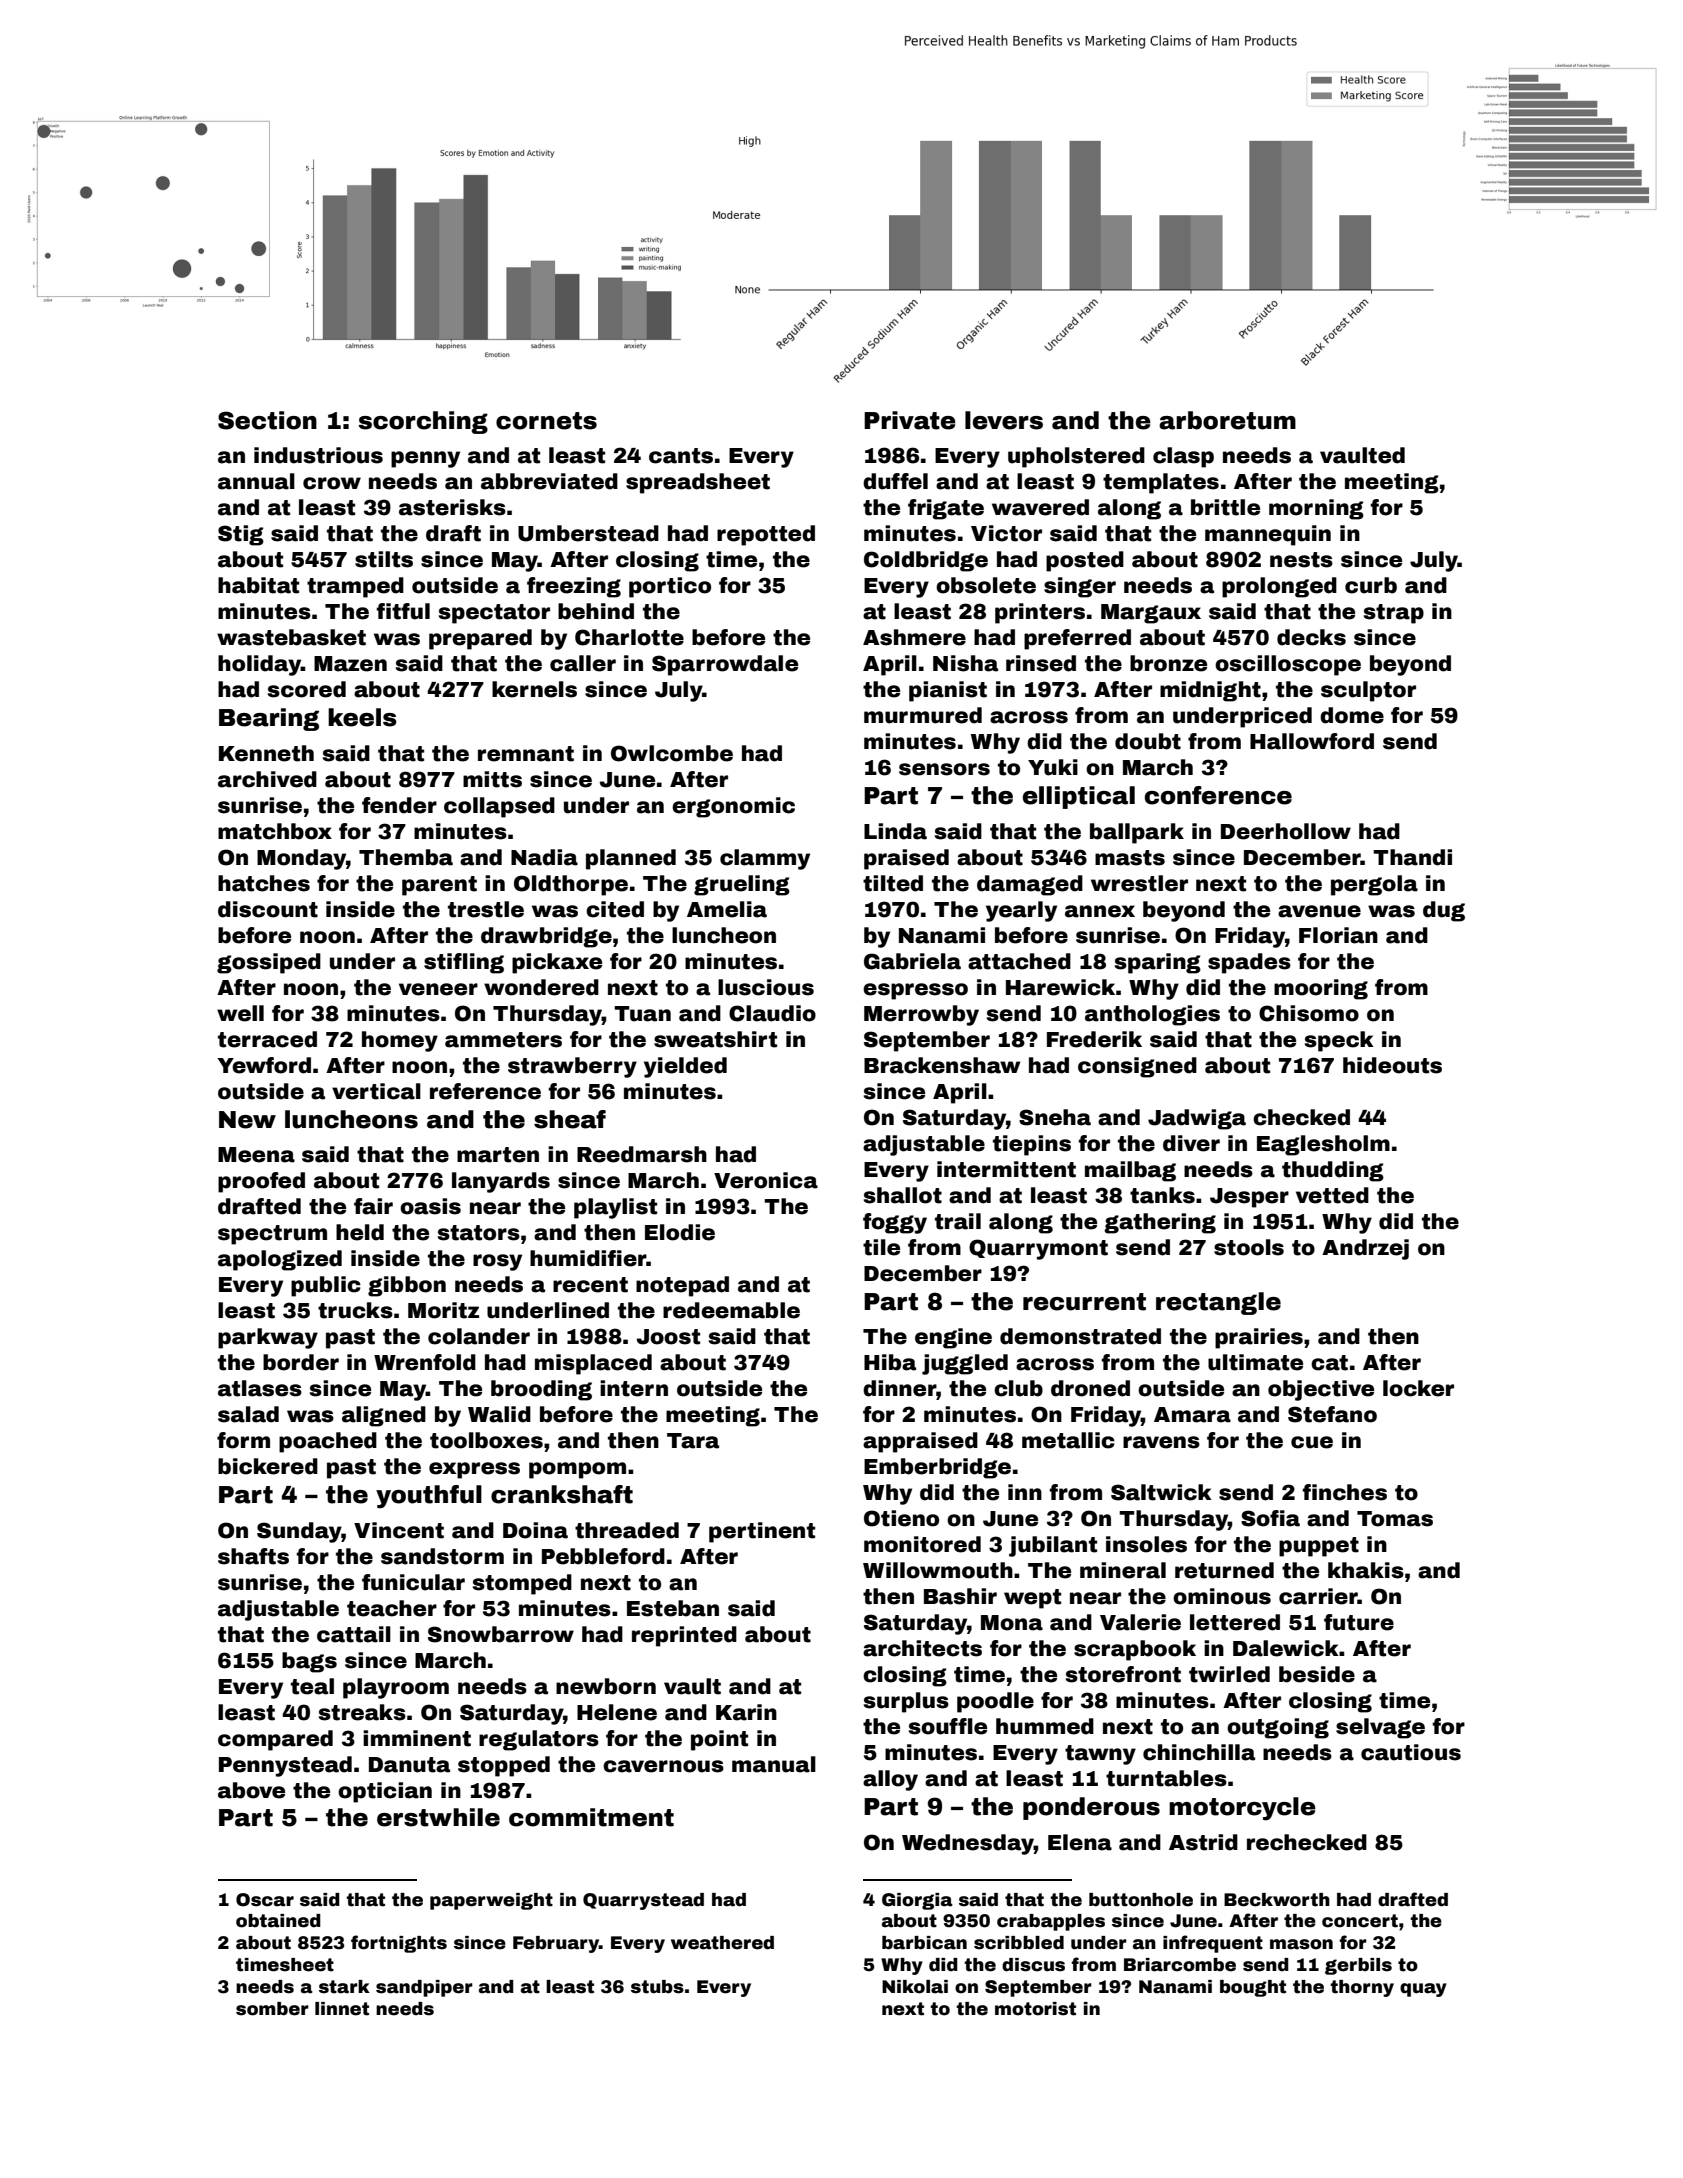 The image size is (1683, 2178). I want to click on Jadwiga, so click(1197, 1119).
